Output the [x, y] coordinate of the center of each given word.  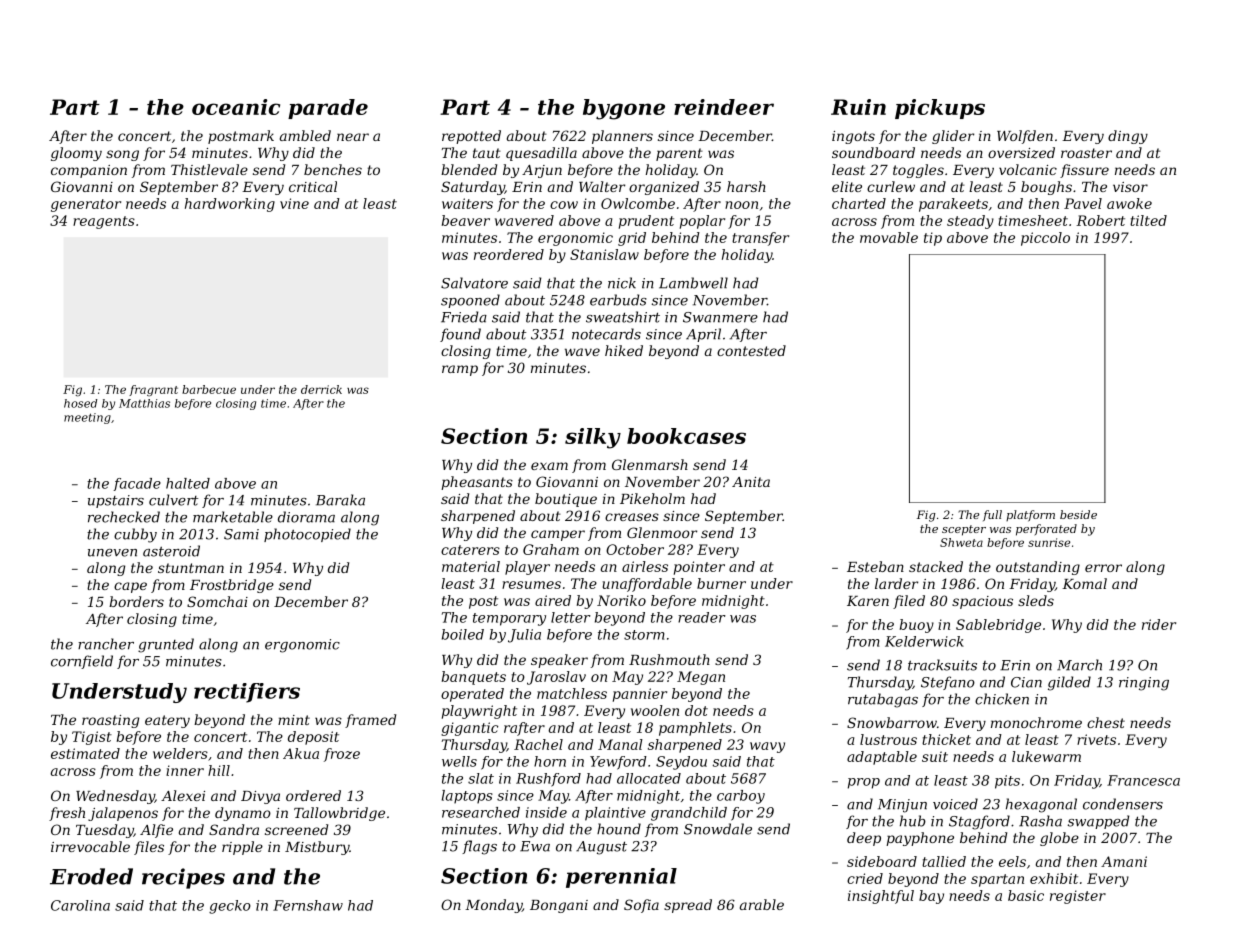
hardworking [230, 205]
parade [328, 109]
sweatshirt [623, 317]
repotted [471, 137]
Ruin [858, 107]
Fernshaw [308, 905]
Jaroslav [556, 678]
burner [721, 583]
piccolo [1045, 239]
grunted [166, 645]
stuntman [191, 568]
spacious [982, 602]
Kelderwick [924, 641]
